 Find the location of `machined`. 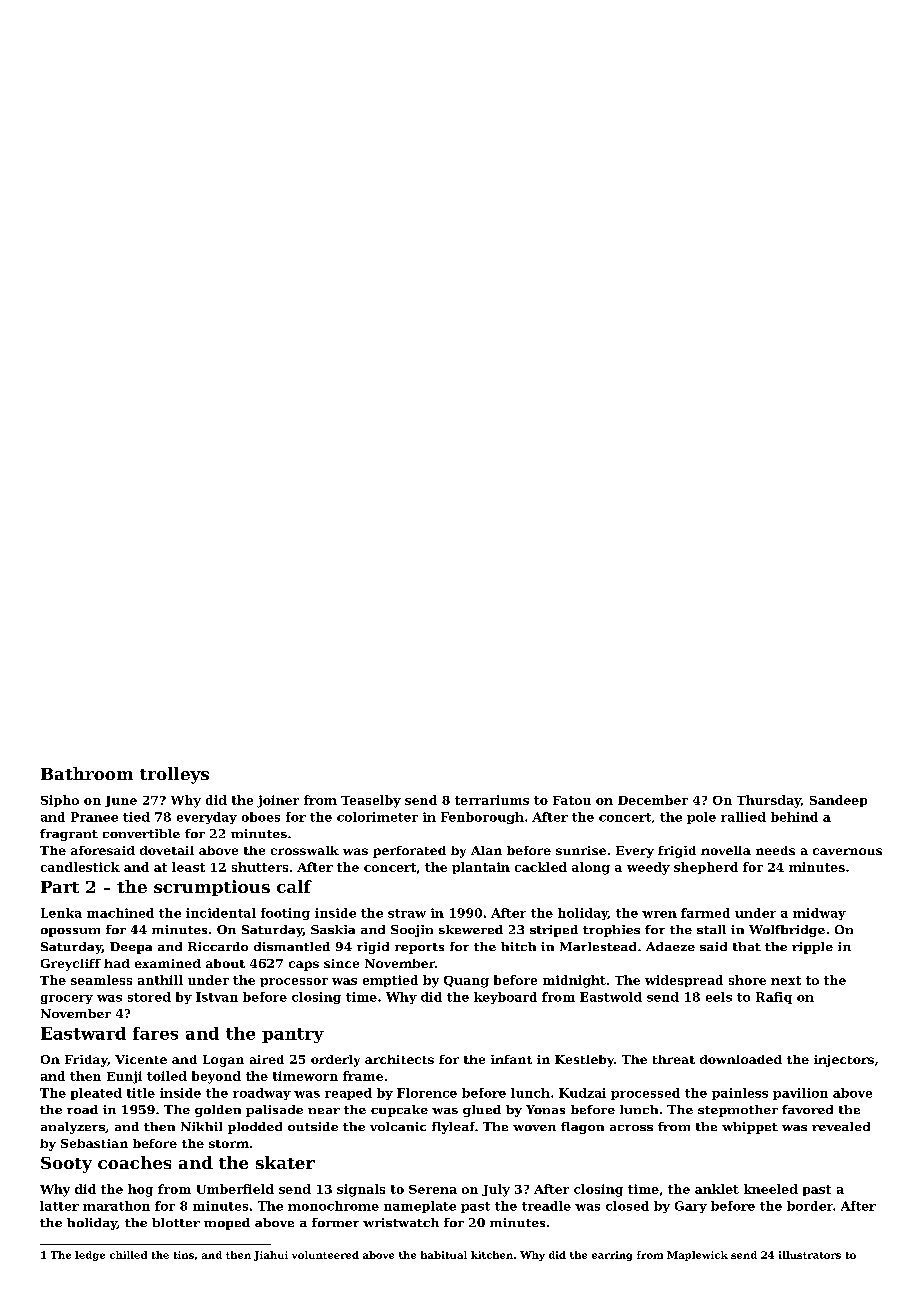

machined is located at coordinates (120, 913).
